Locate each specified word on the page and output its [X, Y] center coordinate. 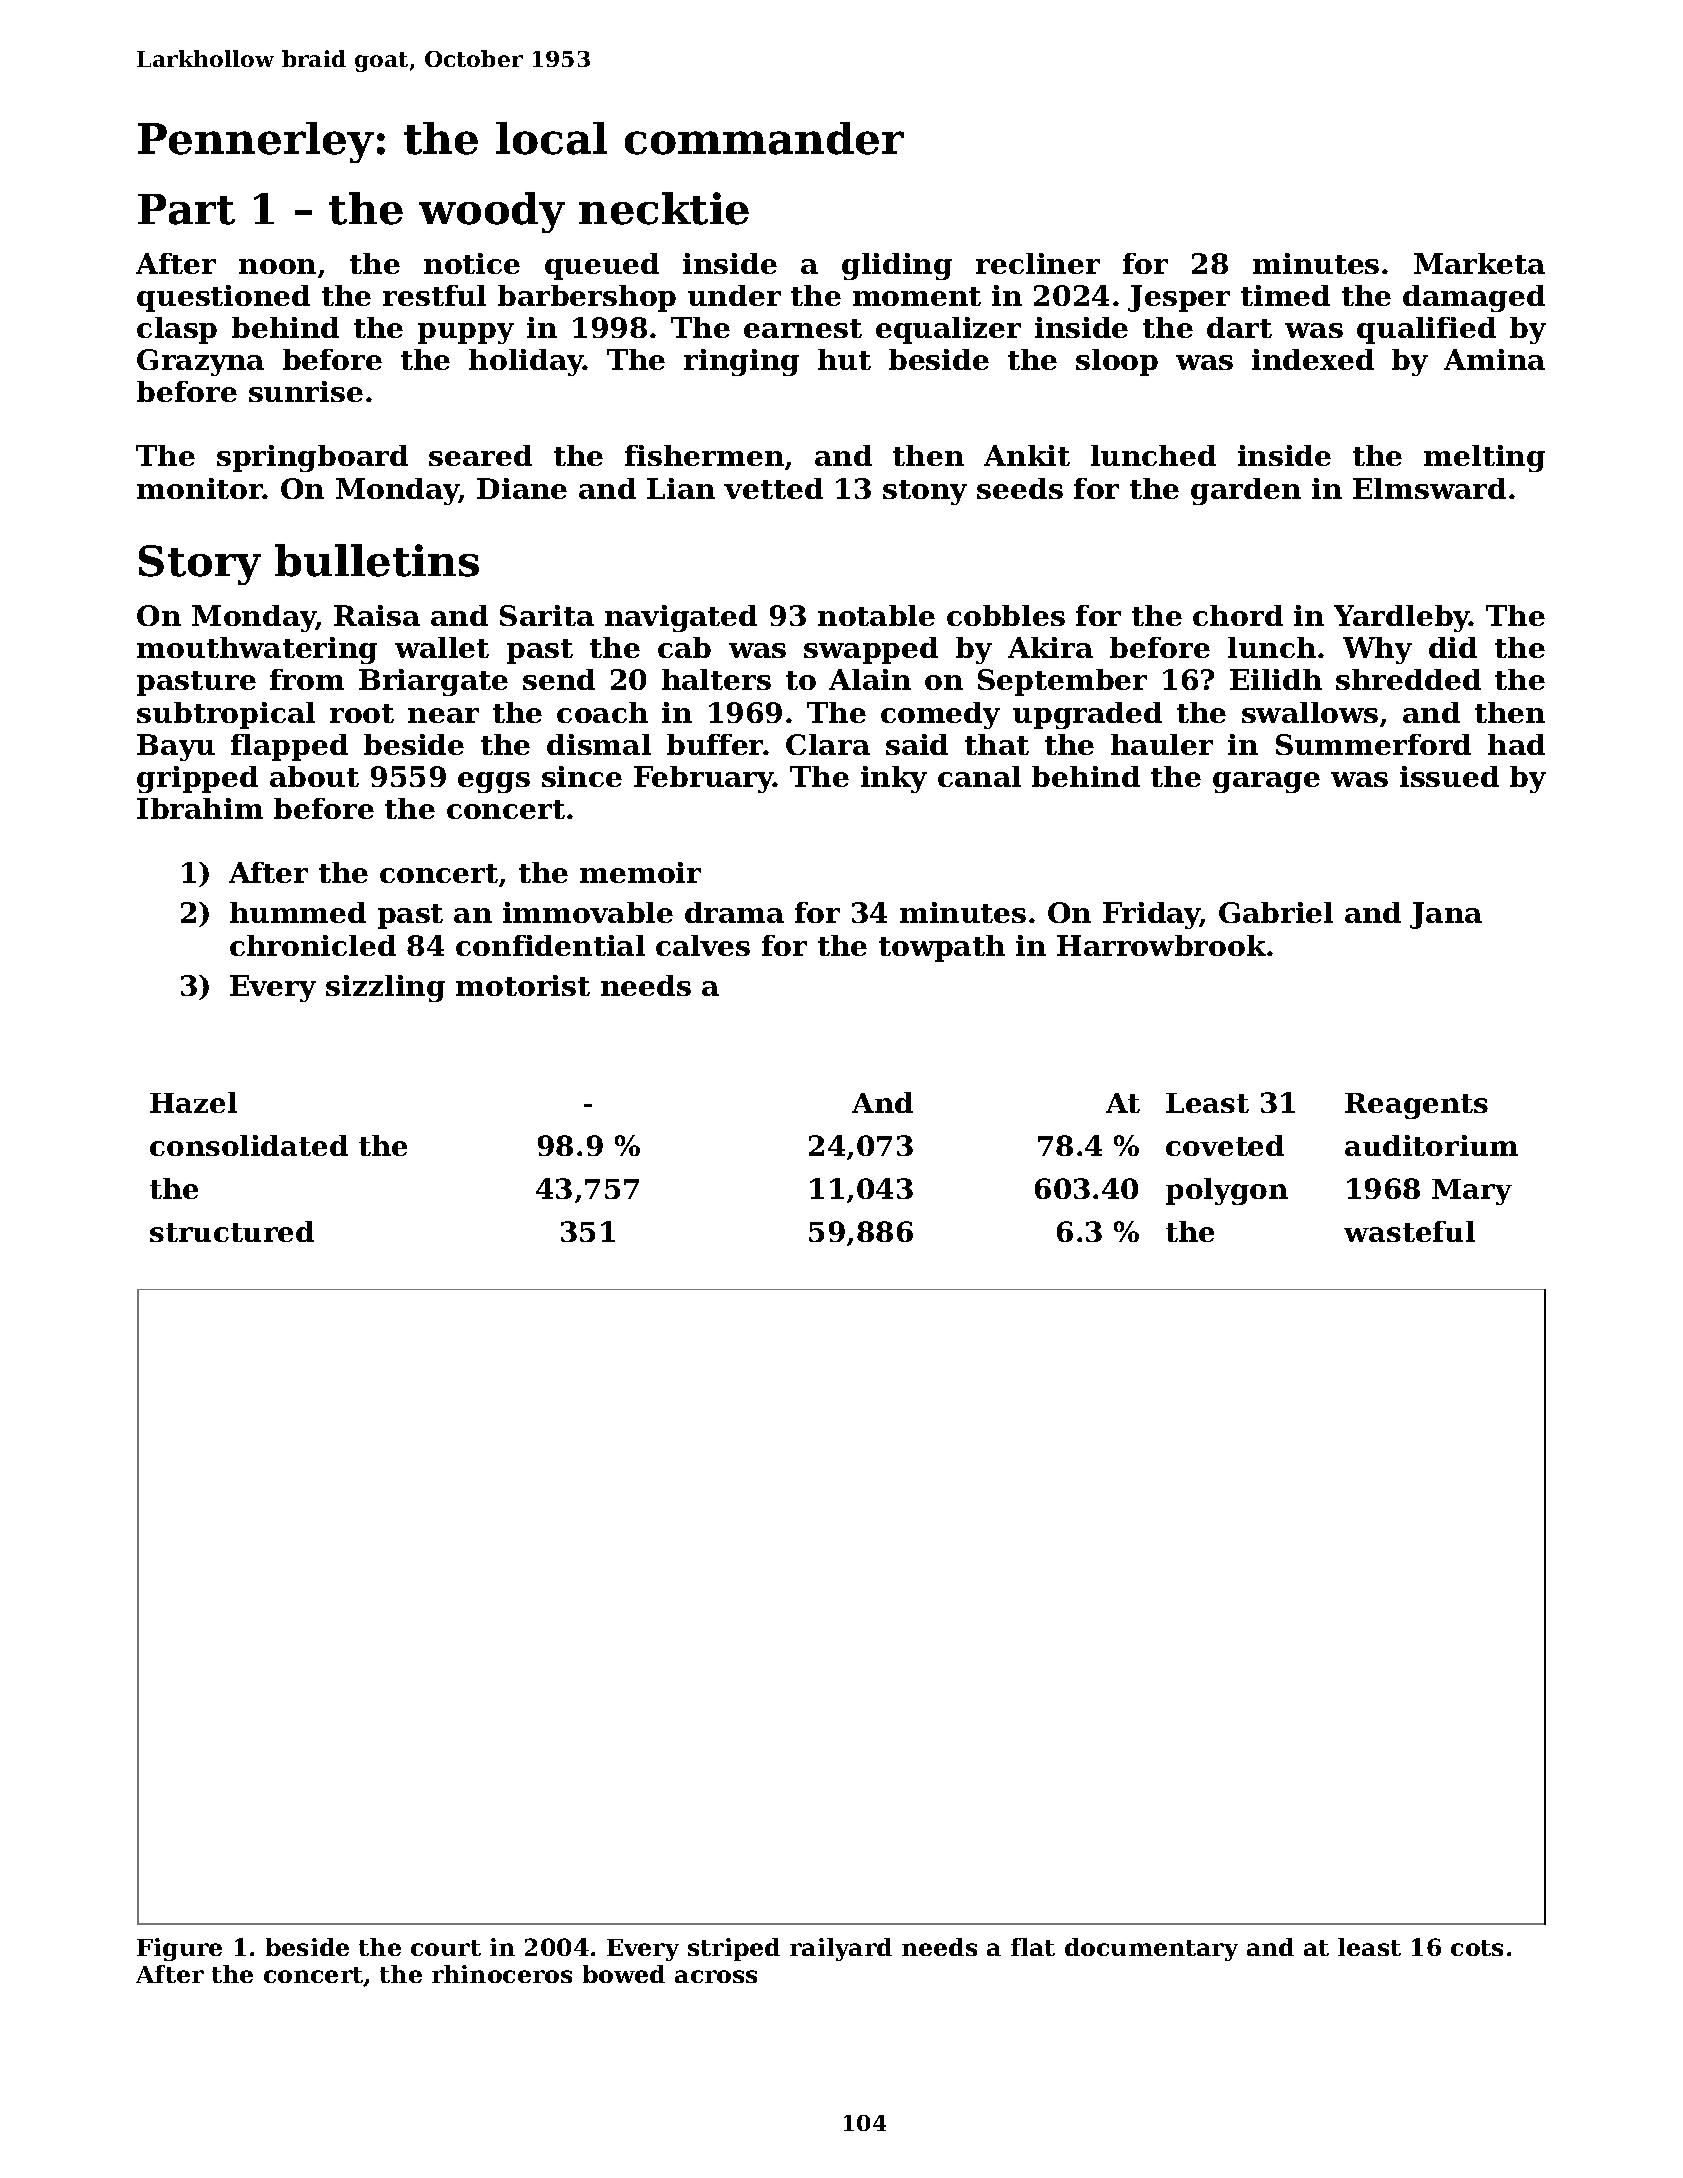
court [446, 1948]
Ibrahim [200, 808]
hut [844, 359]
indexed [1313, 359]
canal [979, 776]
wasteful [1409, 1231]
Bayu [176, 747]
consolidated [249, 1145]
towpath [942, 948]
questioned [223, 298]
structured [232, 1231]
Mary [1472, 1192]
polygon [1227, 1191]
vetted [773, 488]
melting [1484, 458]
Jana [1446, 915]
